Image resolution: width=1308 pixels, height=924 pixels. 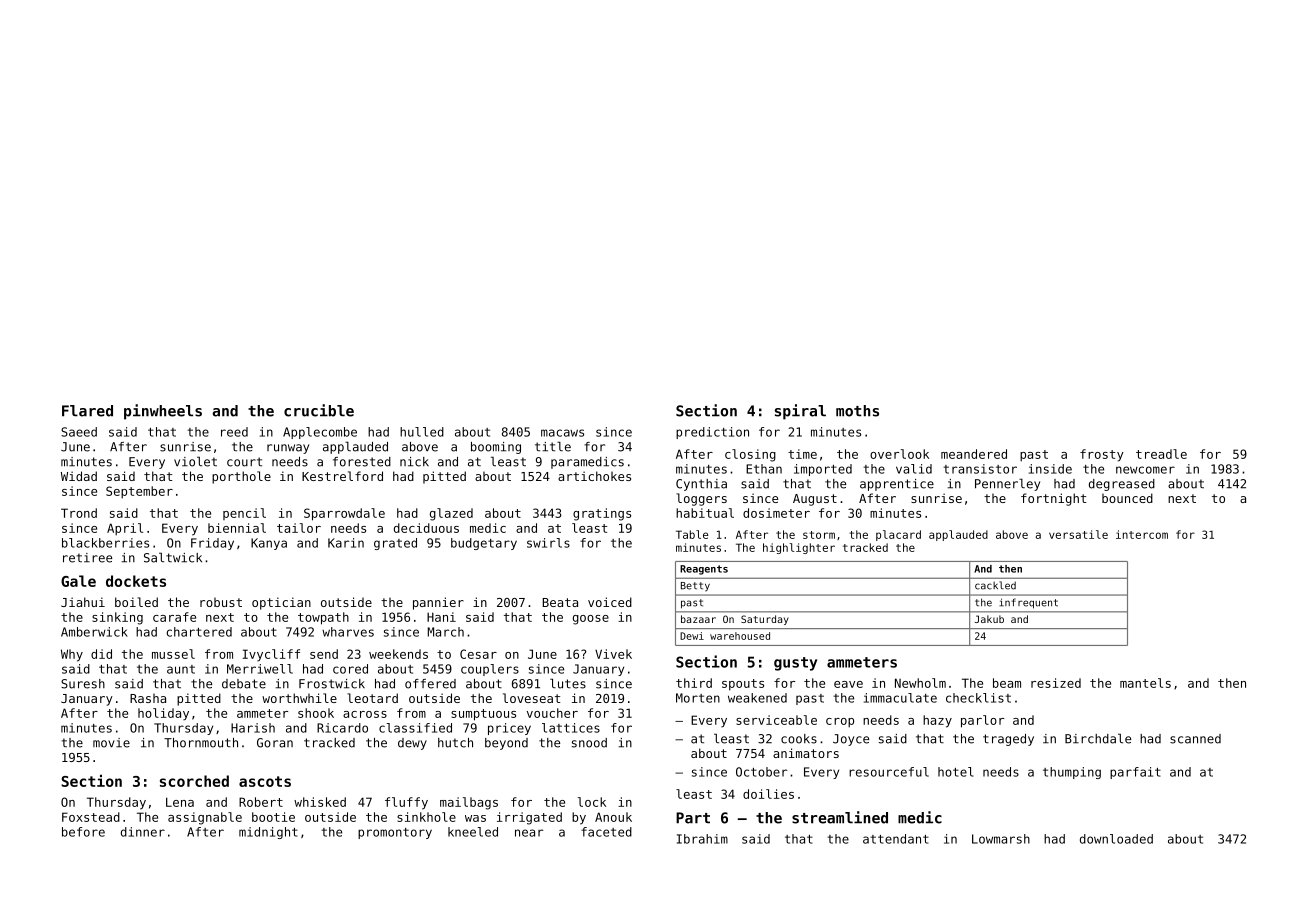 I want to click on frosty, so click(x=1102, y=455).
